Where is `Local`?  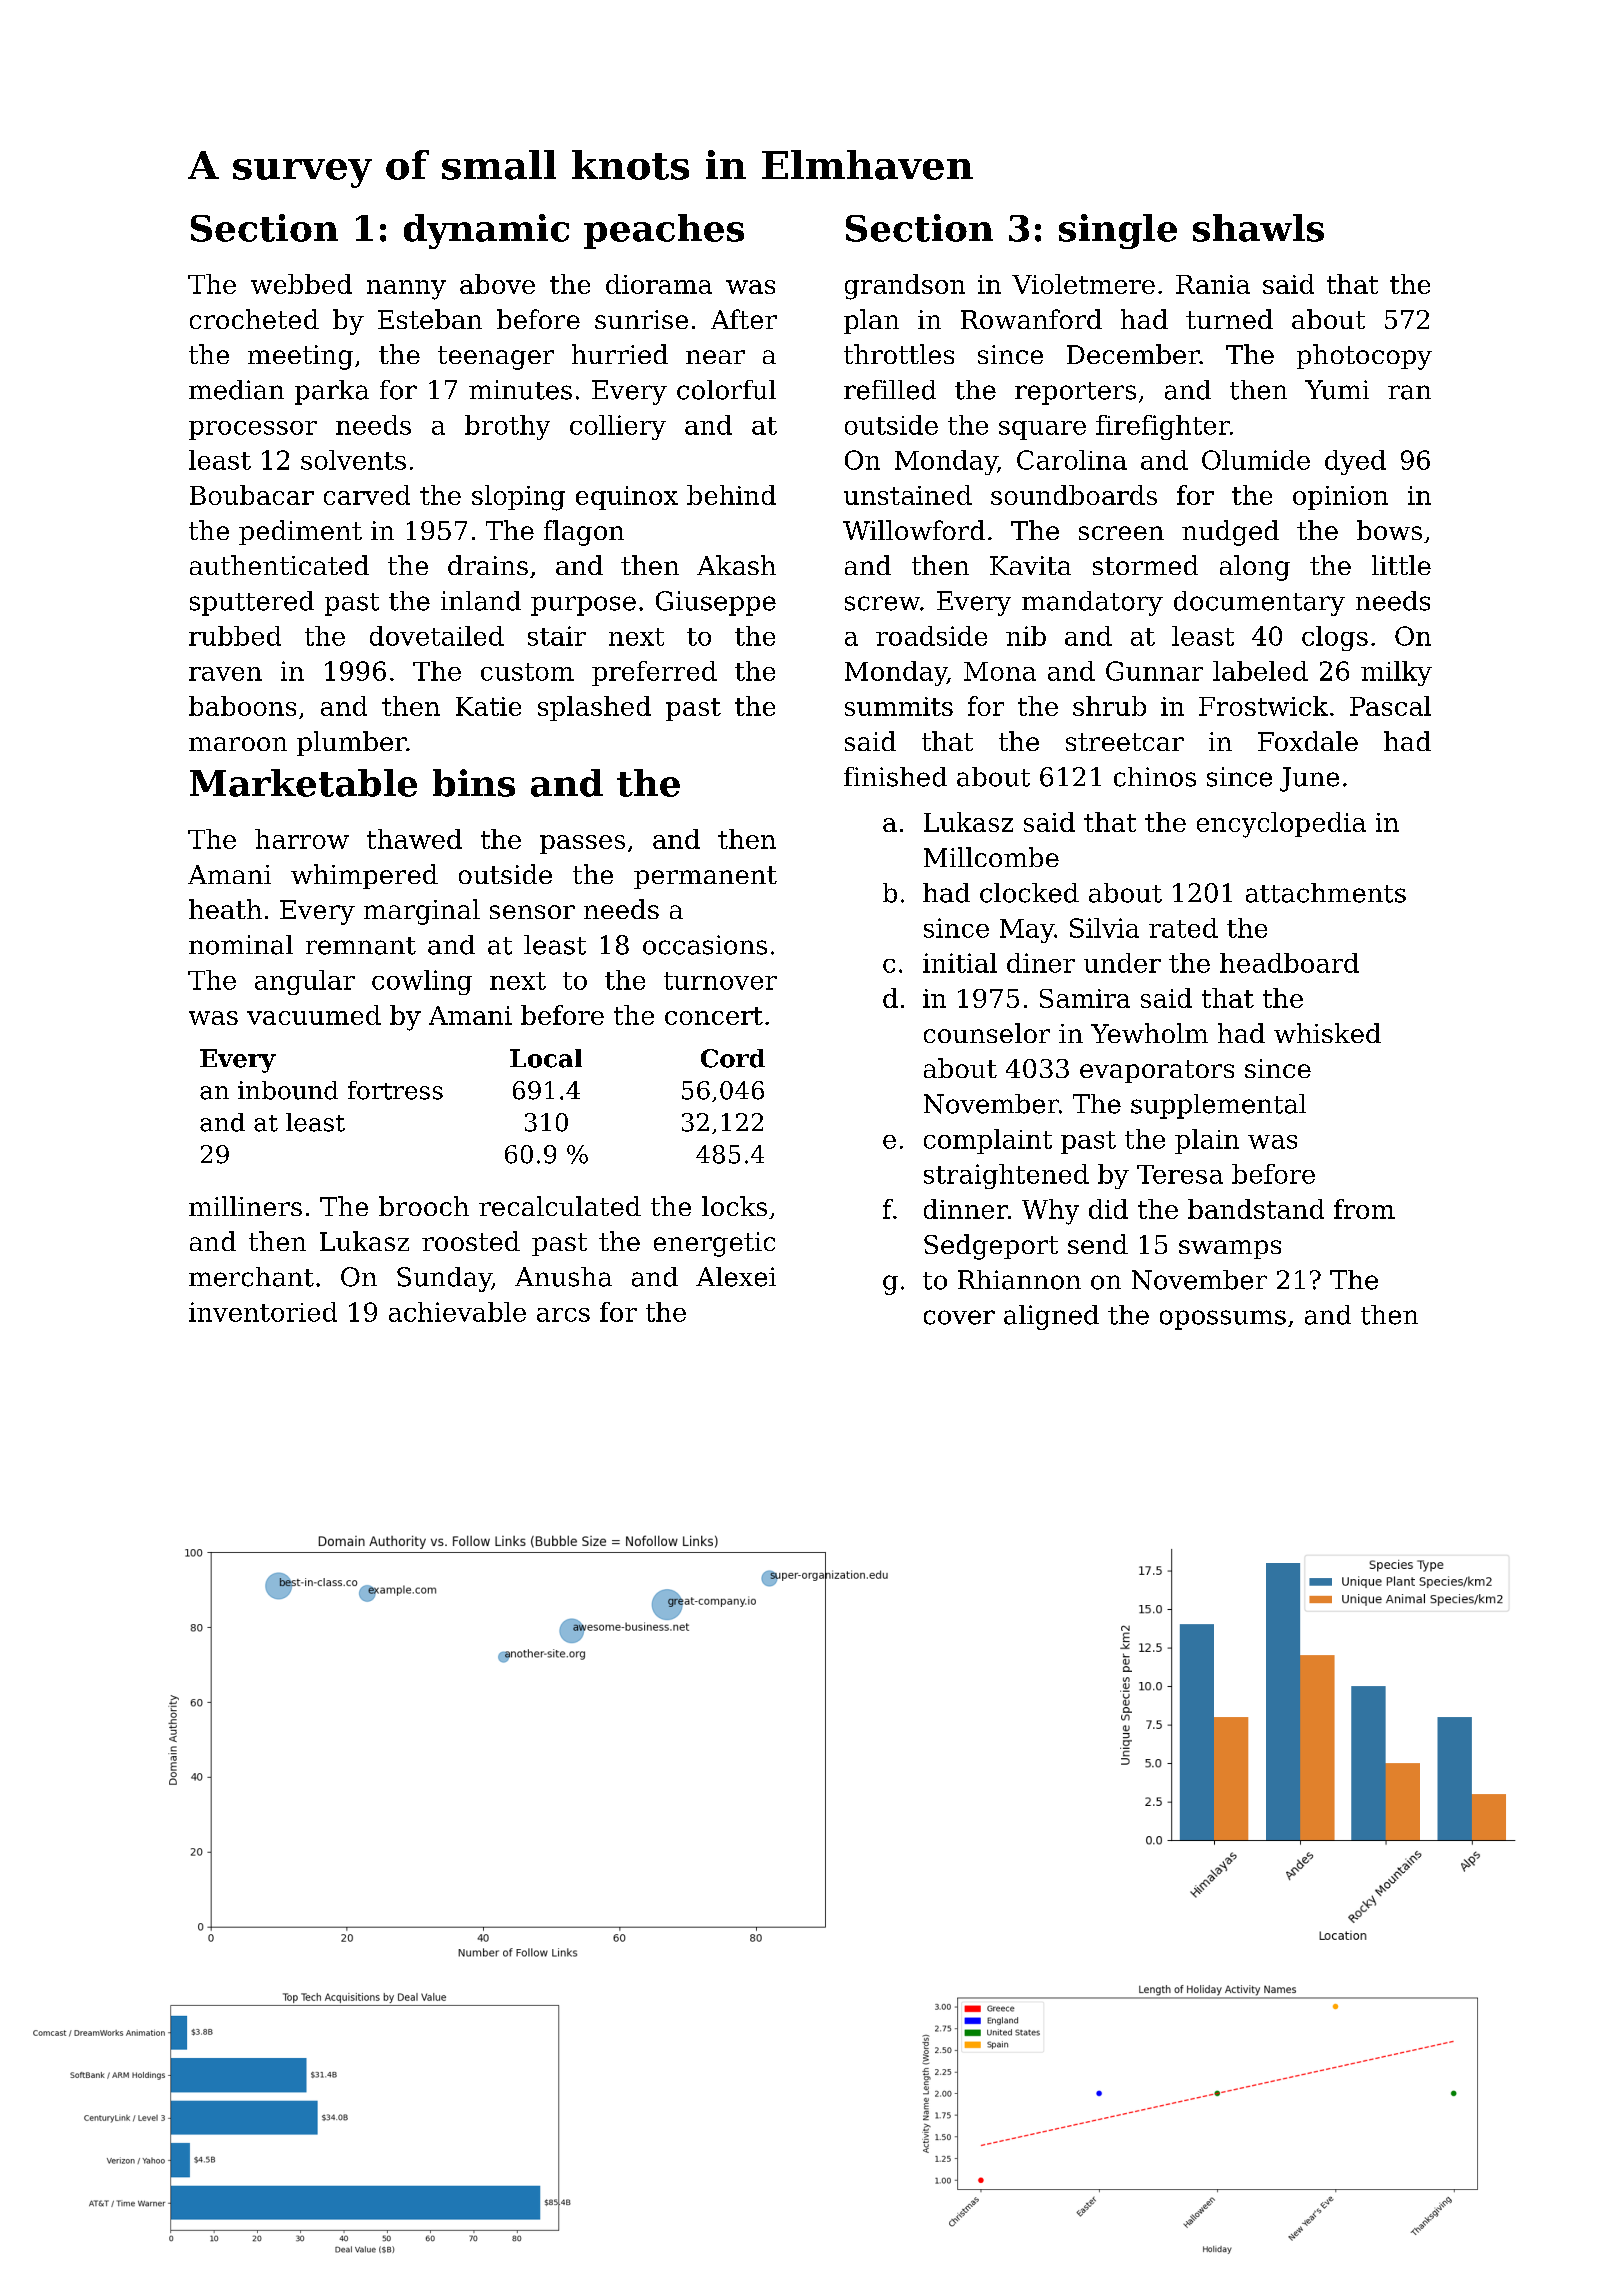 Local is located at coordinates (546, 1058).
